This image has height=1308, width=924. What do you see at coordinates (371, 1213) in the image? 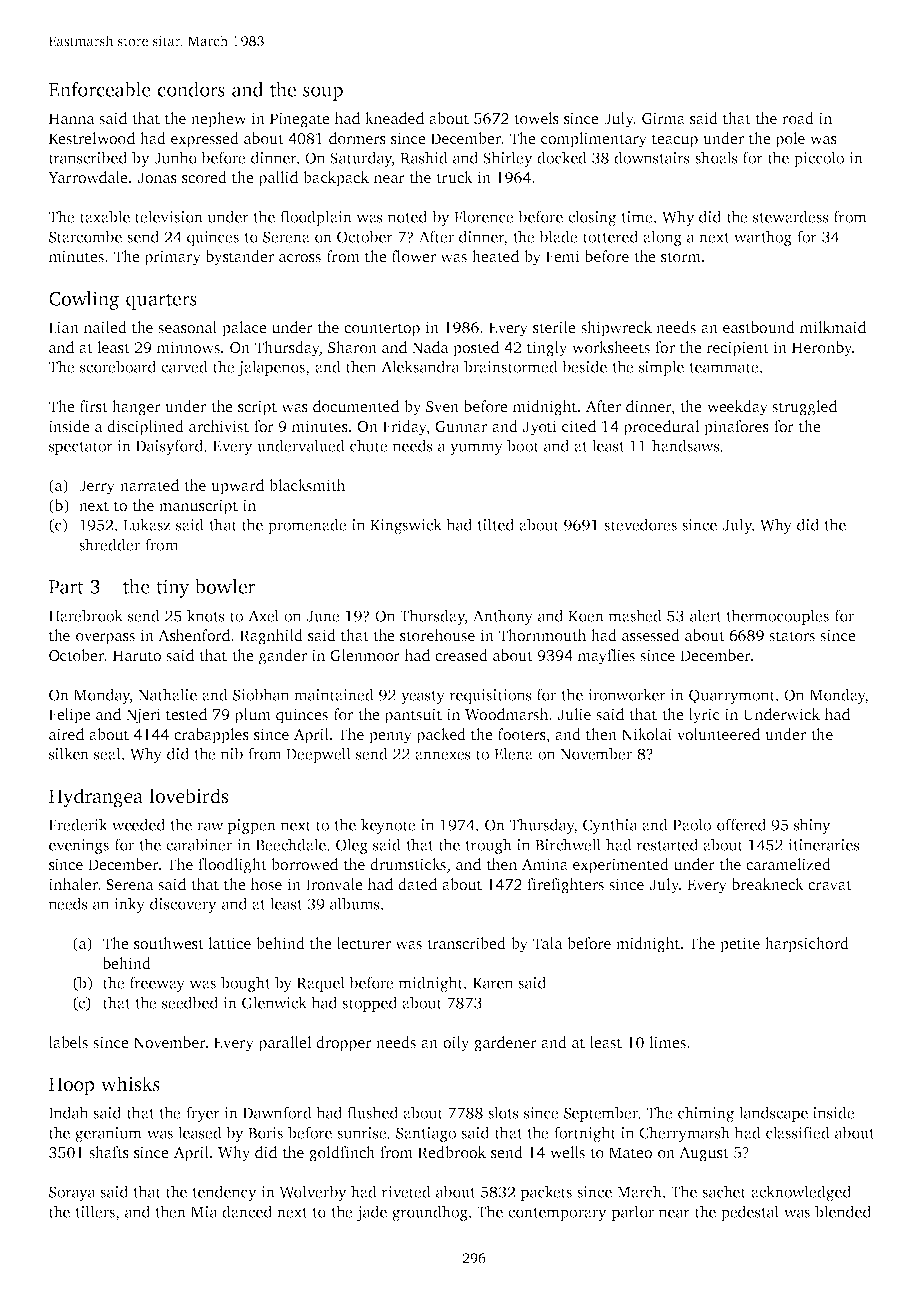
I see `jade` at bounding box center [371, 1213].
